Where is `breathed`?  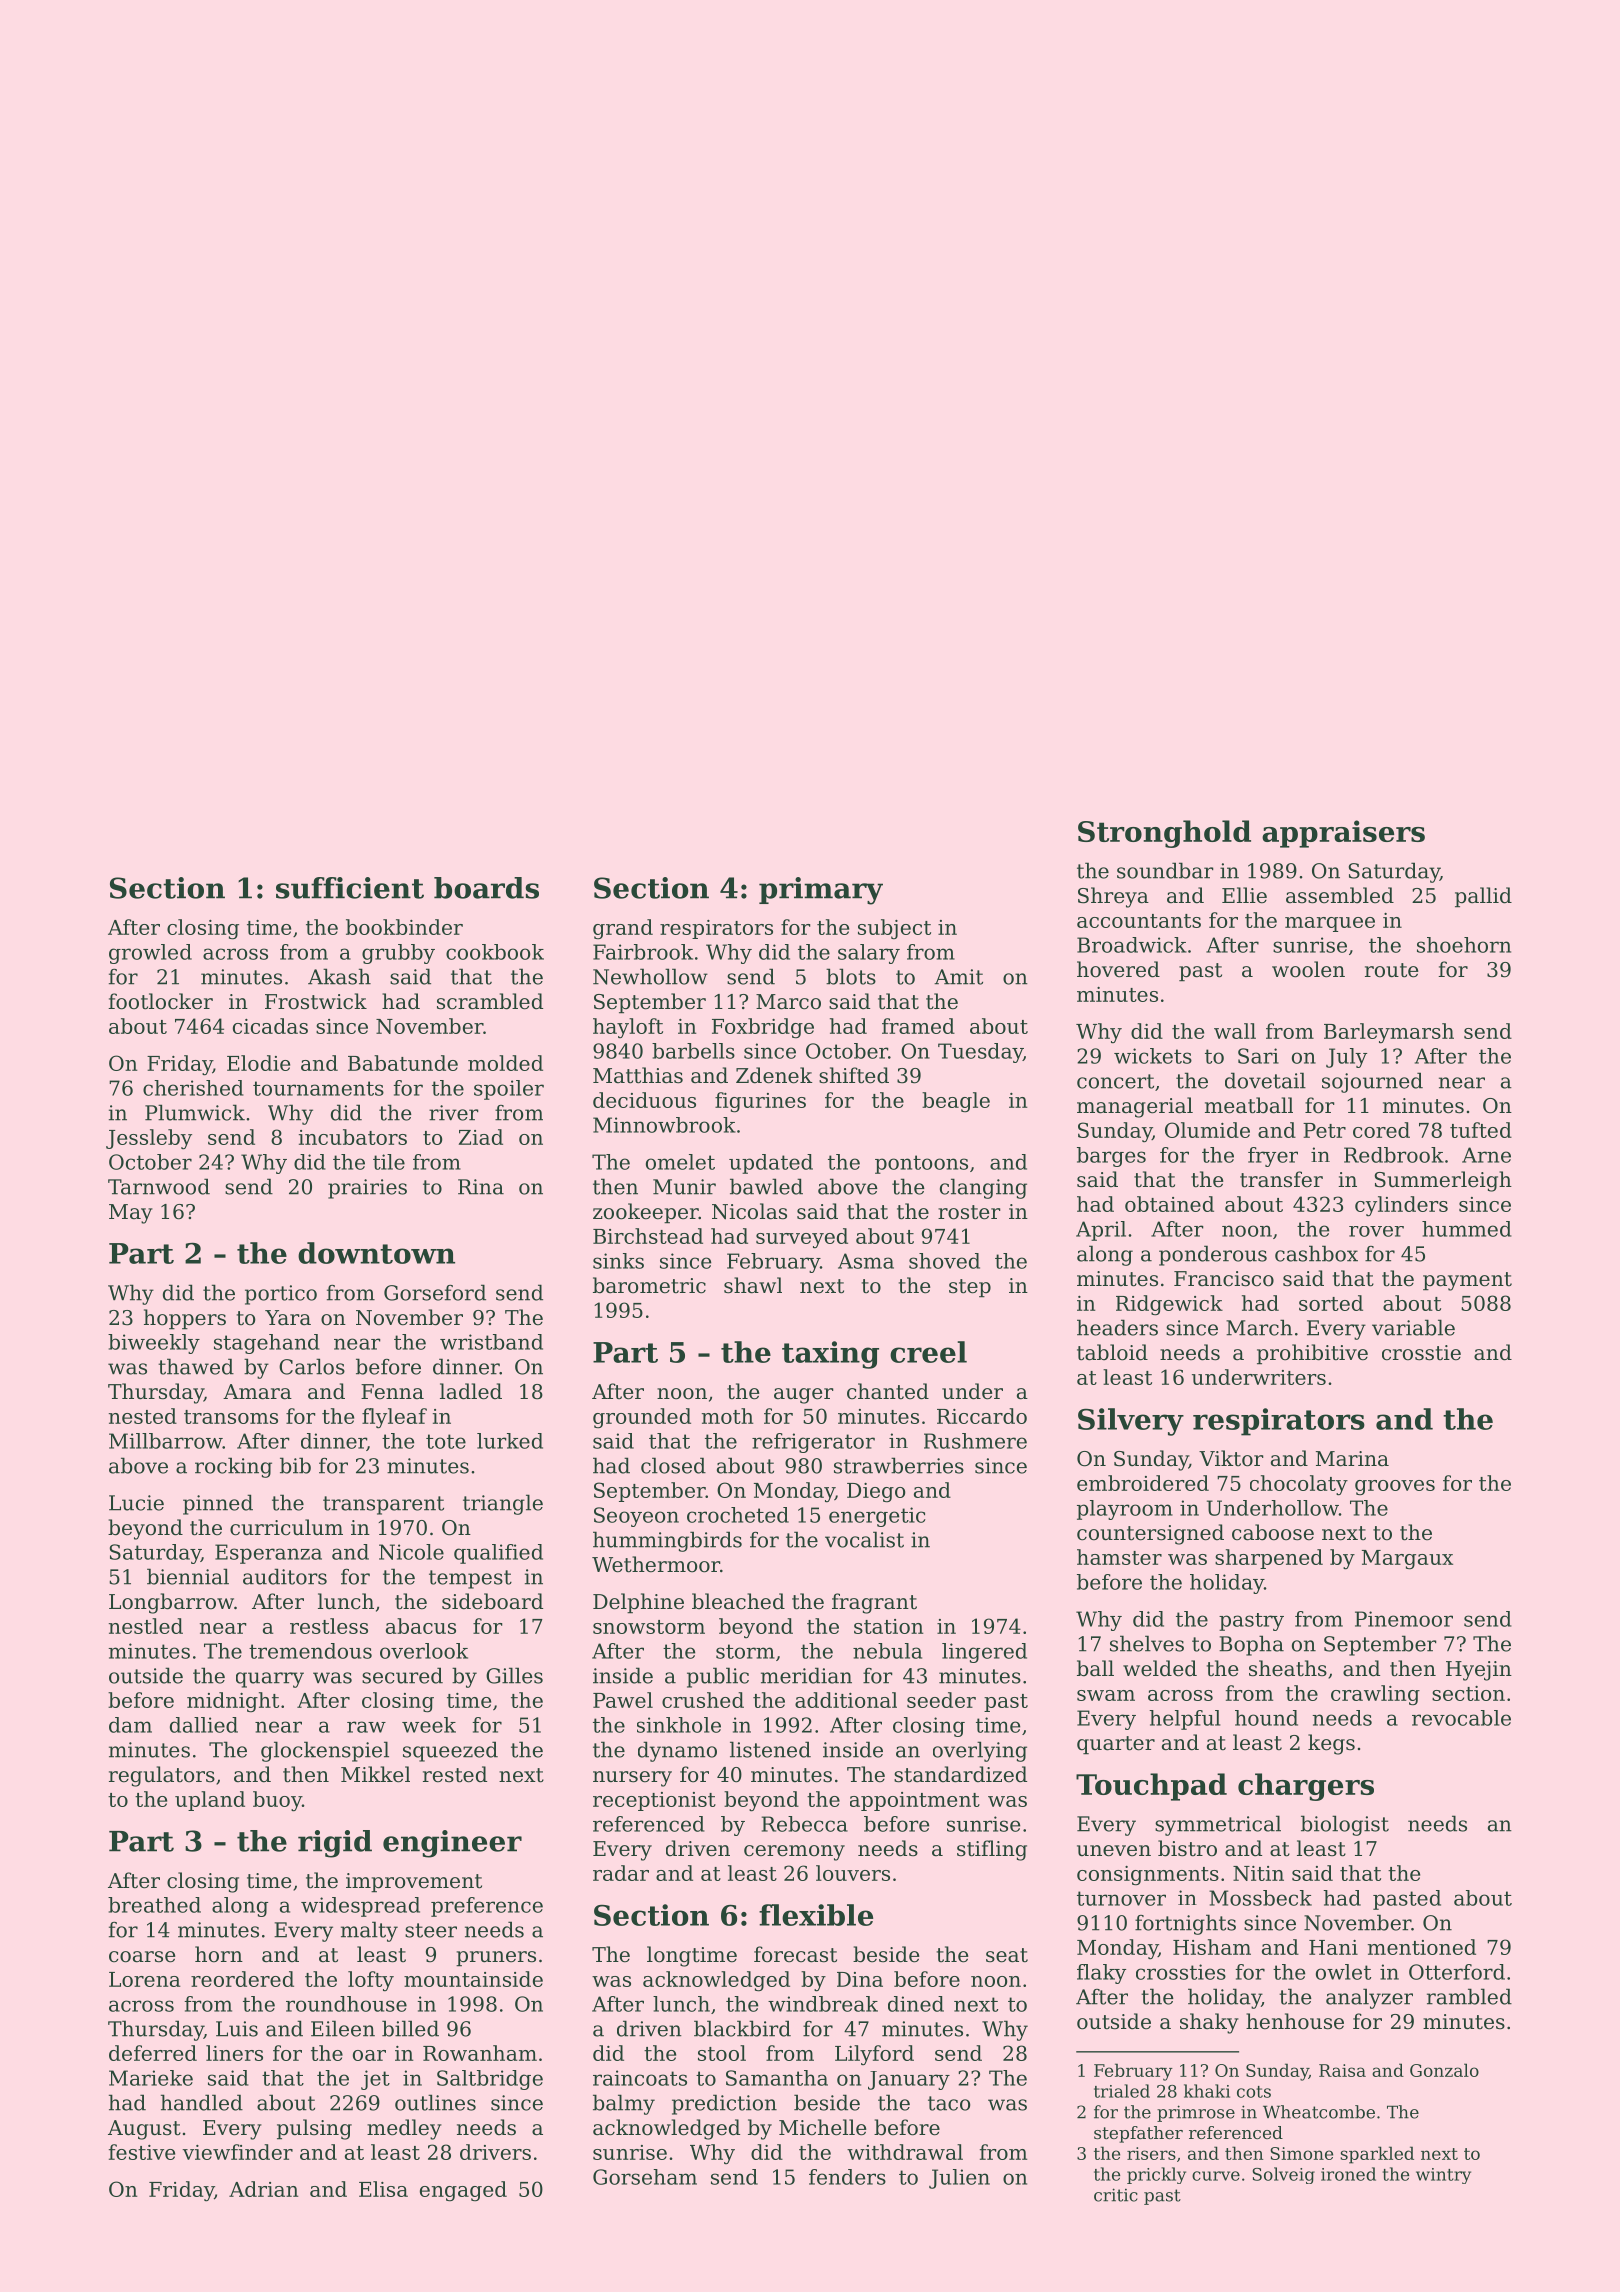 breathed is located at coordinates (154, 1905).
